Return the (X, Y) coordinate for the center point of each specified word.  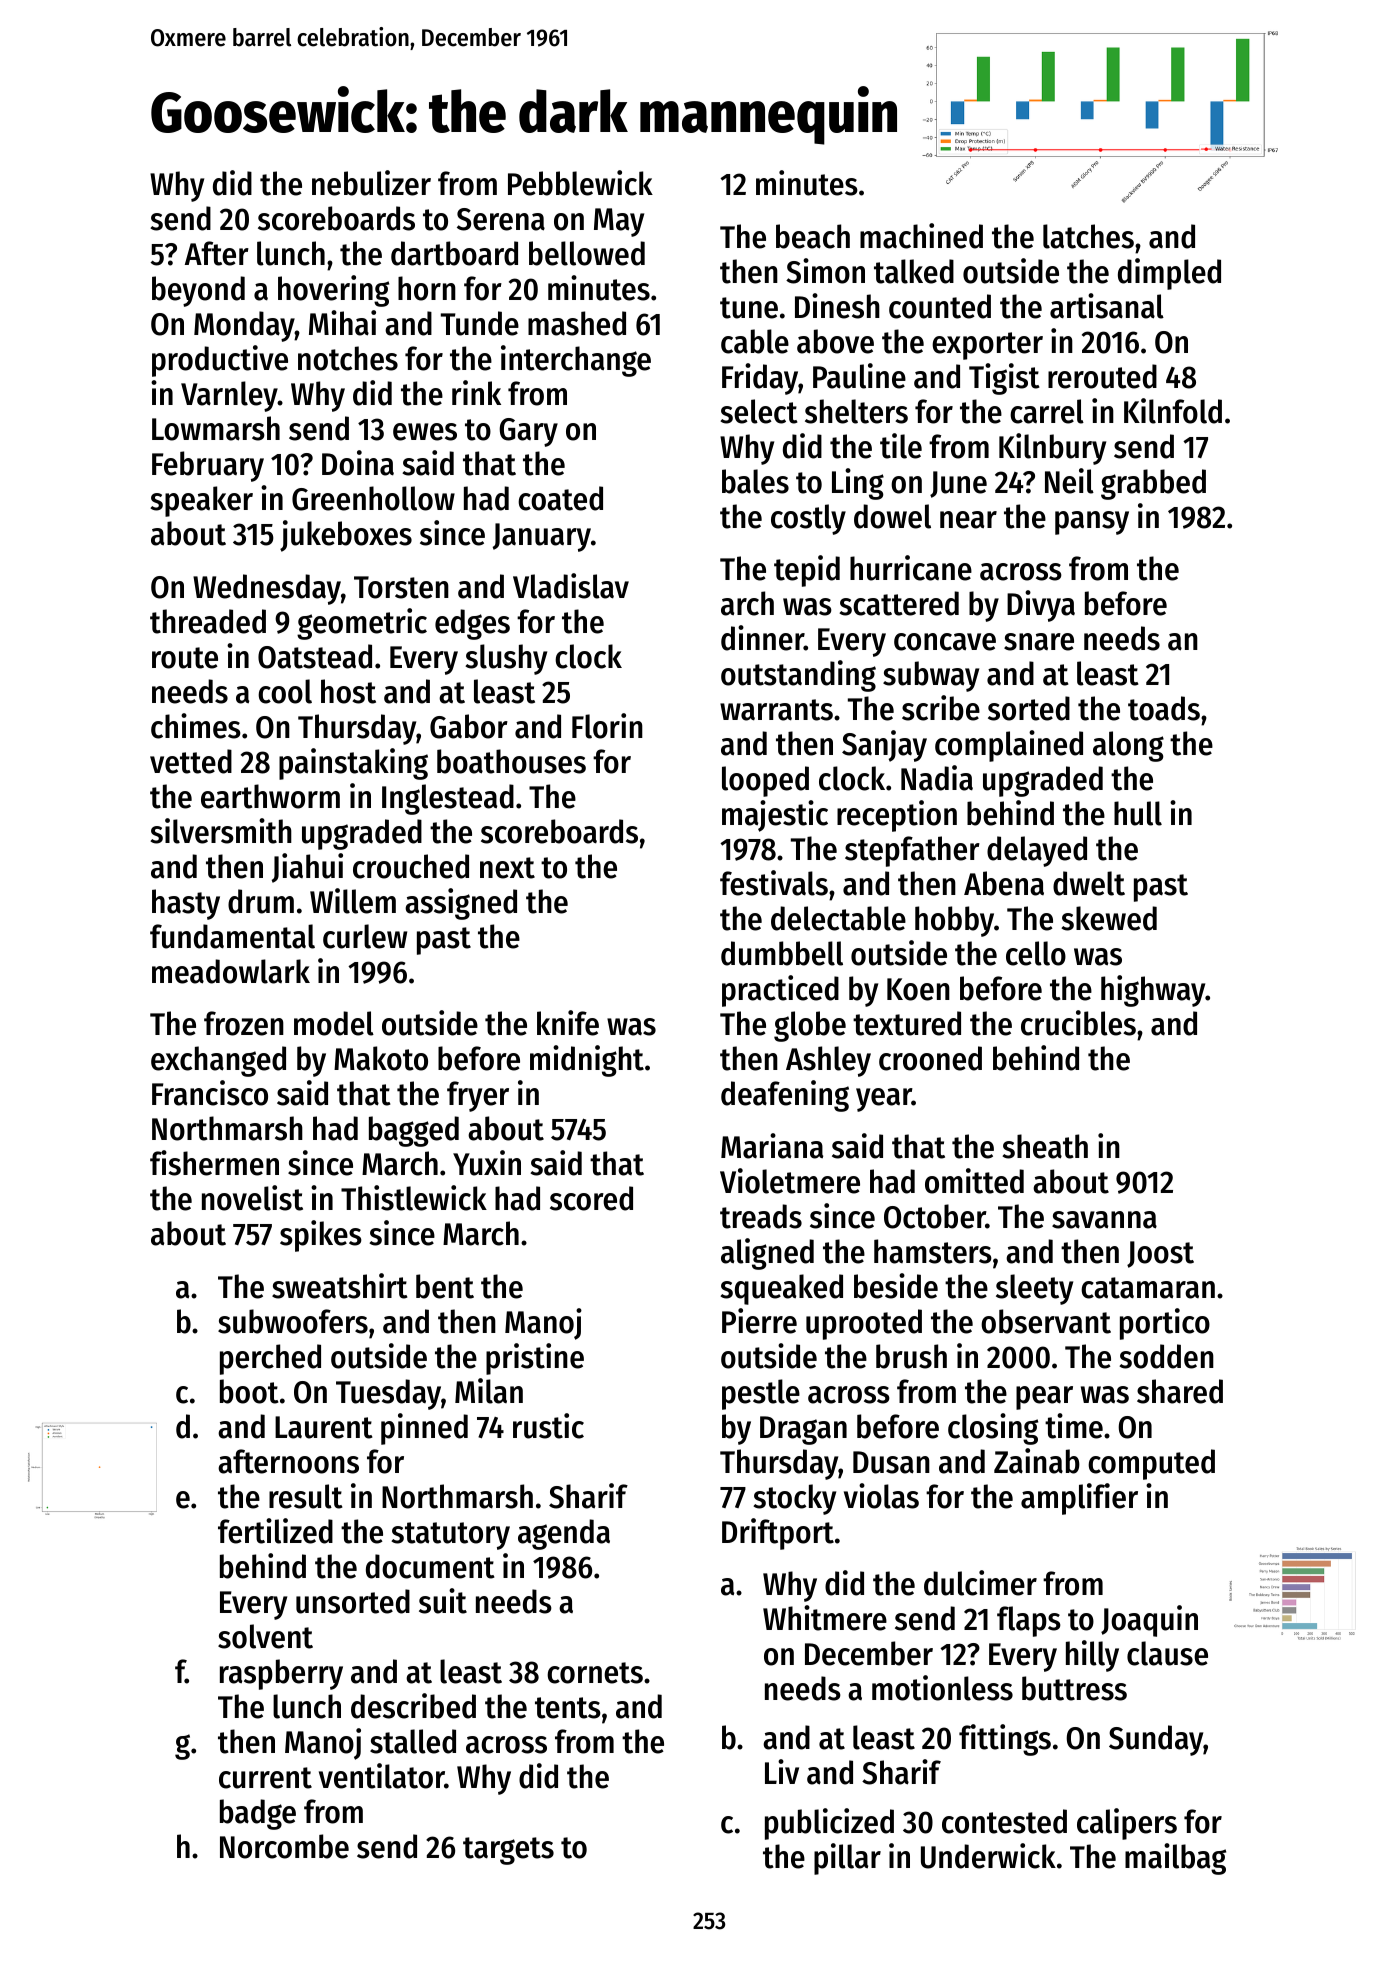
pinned (424, 1429)
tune (749, 308)
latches (1088, 236)
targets (508, 1851)
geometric (362, 624)
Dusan (891, 1462)
